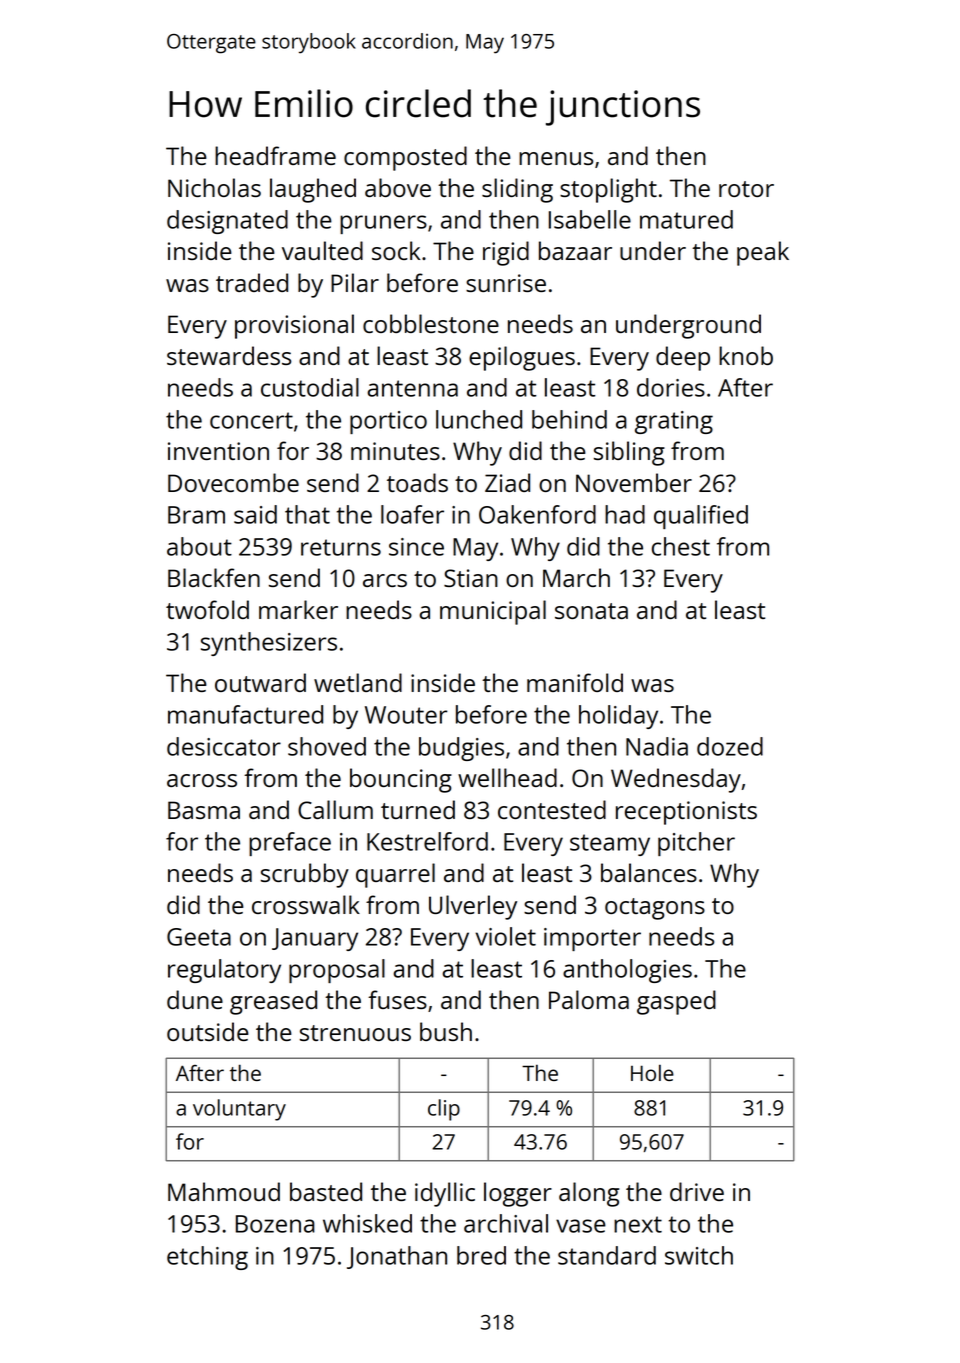 The width and height of the document is (960, 1363). Describe the element at coordinates (326, 1191) in the document. I see `basted` at that location.
